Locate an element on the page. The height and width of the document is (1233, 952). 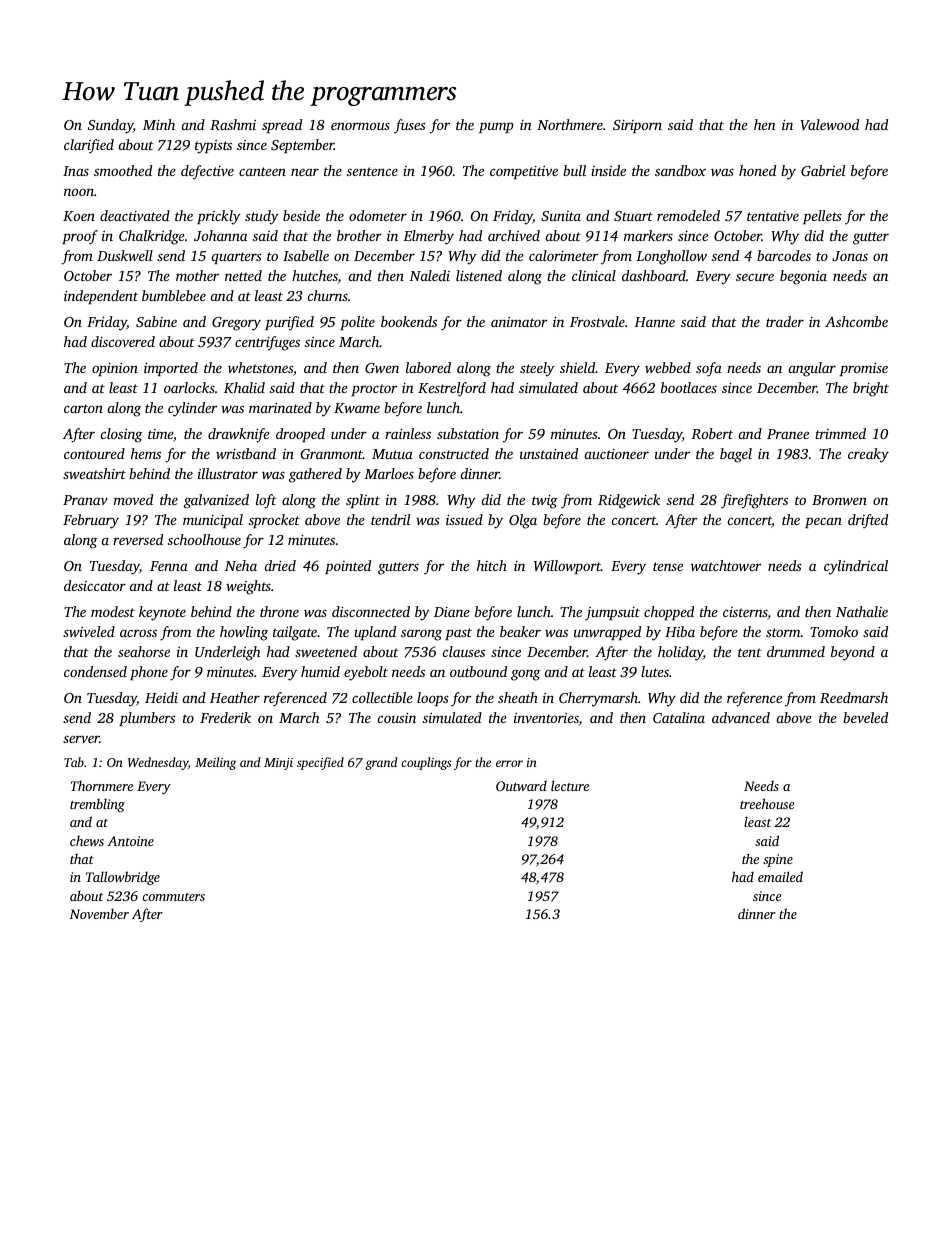
Pranav is located at coordinates (85, 500).
